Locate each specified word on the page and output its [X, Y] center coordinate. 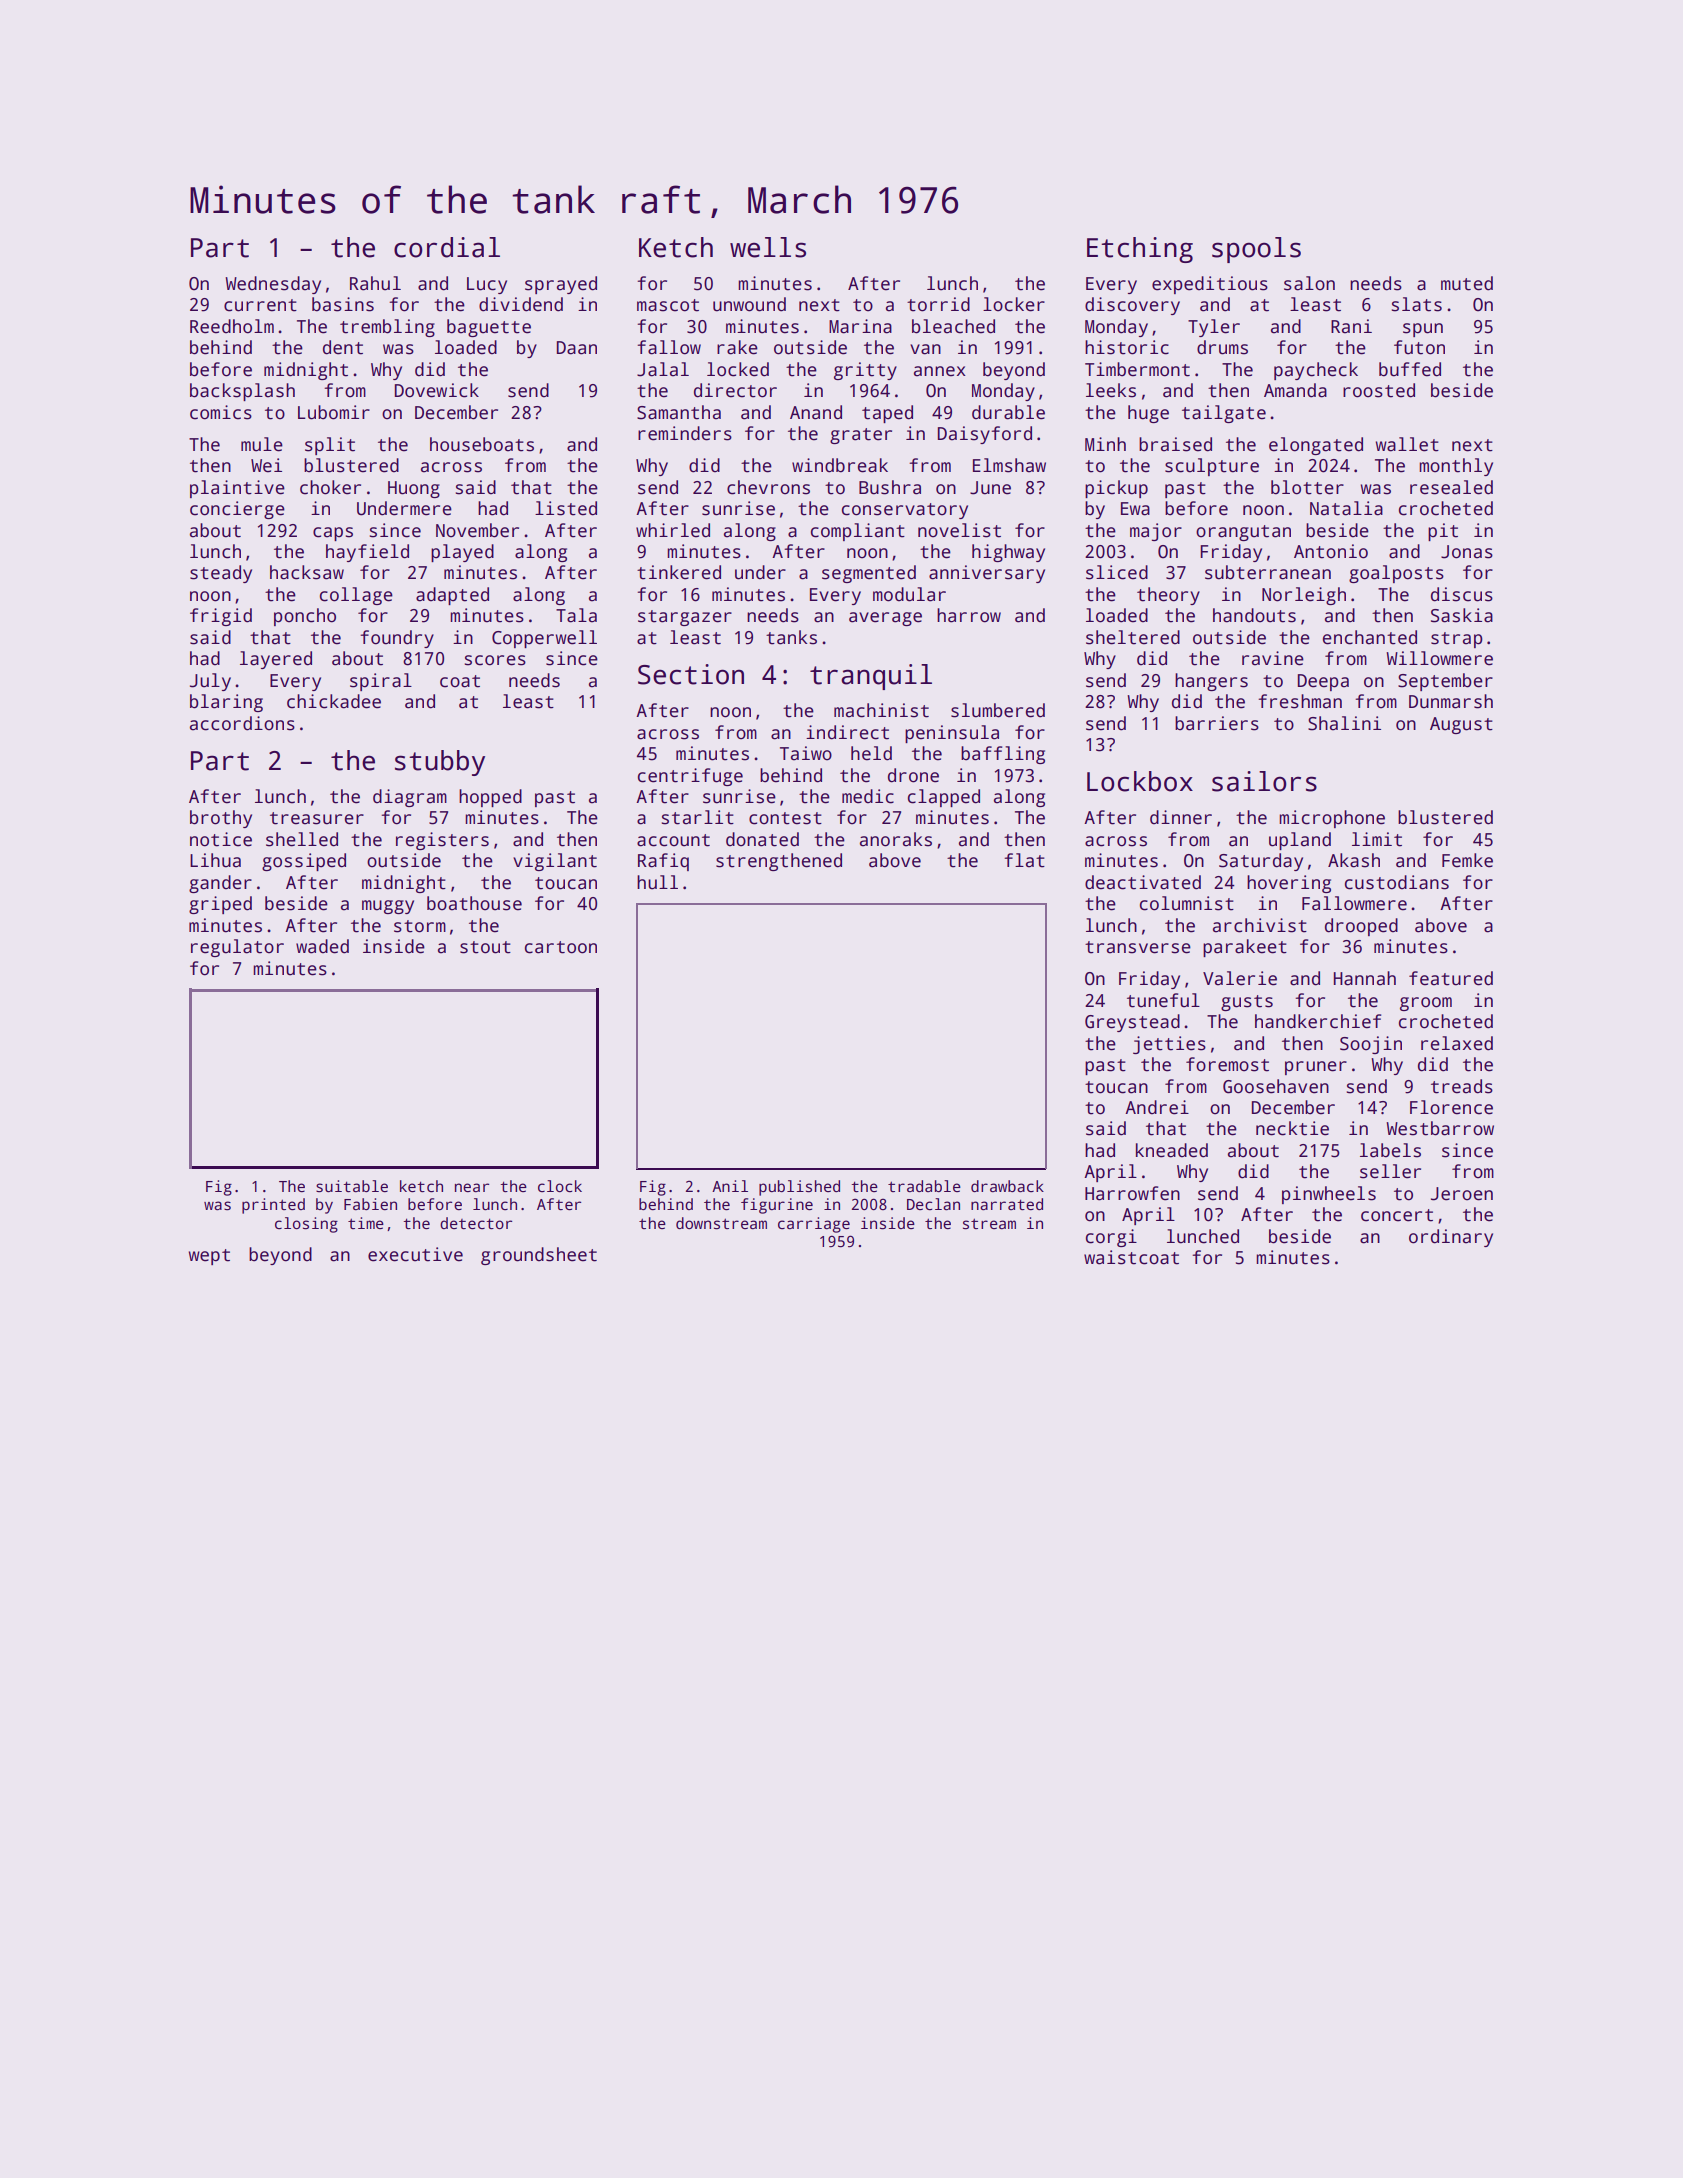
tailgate [1224, 414]
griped [220, 905]
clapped [944, 798]
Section [691, 674]
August [1461, 725]
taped [887, 414]
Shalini [1344, 723]
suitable [352, 1186]
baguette [489, 328]
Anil [730, 1186]
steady [221, 574]
